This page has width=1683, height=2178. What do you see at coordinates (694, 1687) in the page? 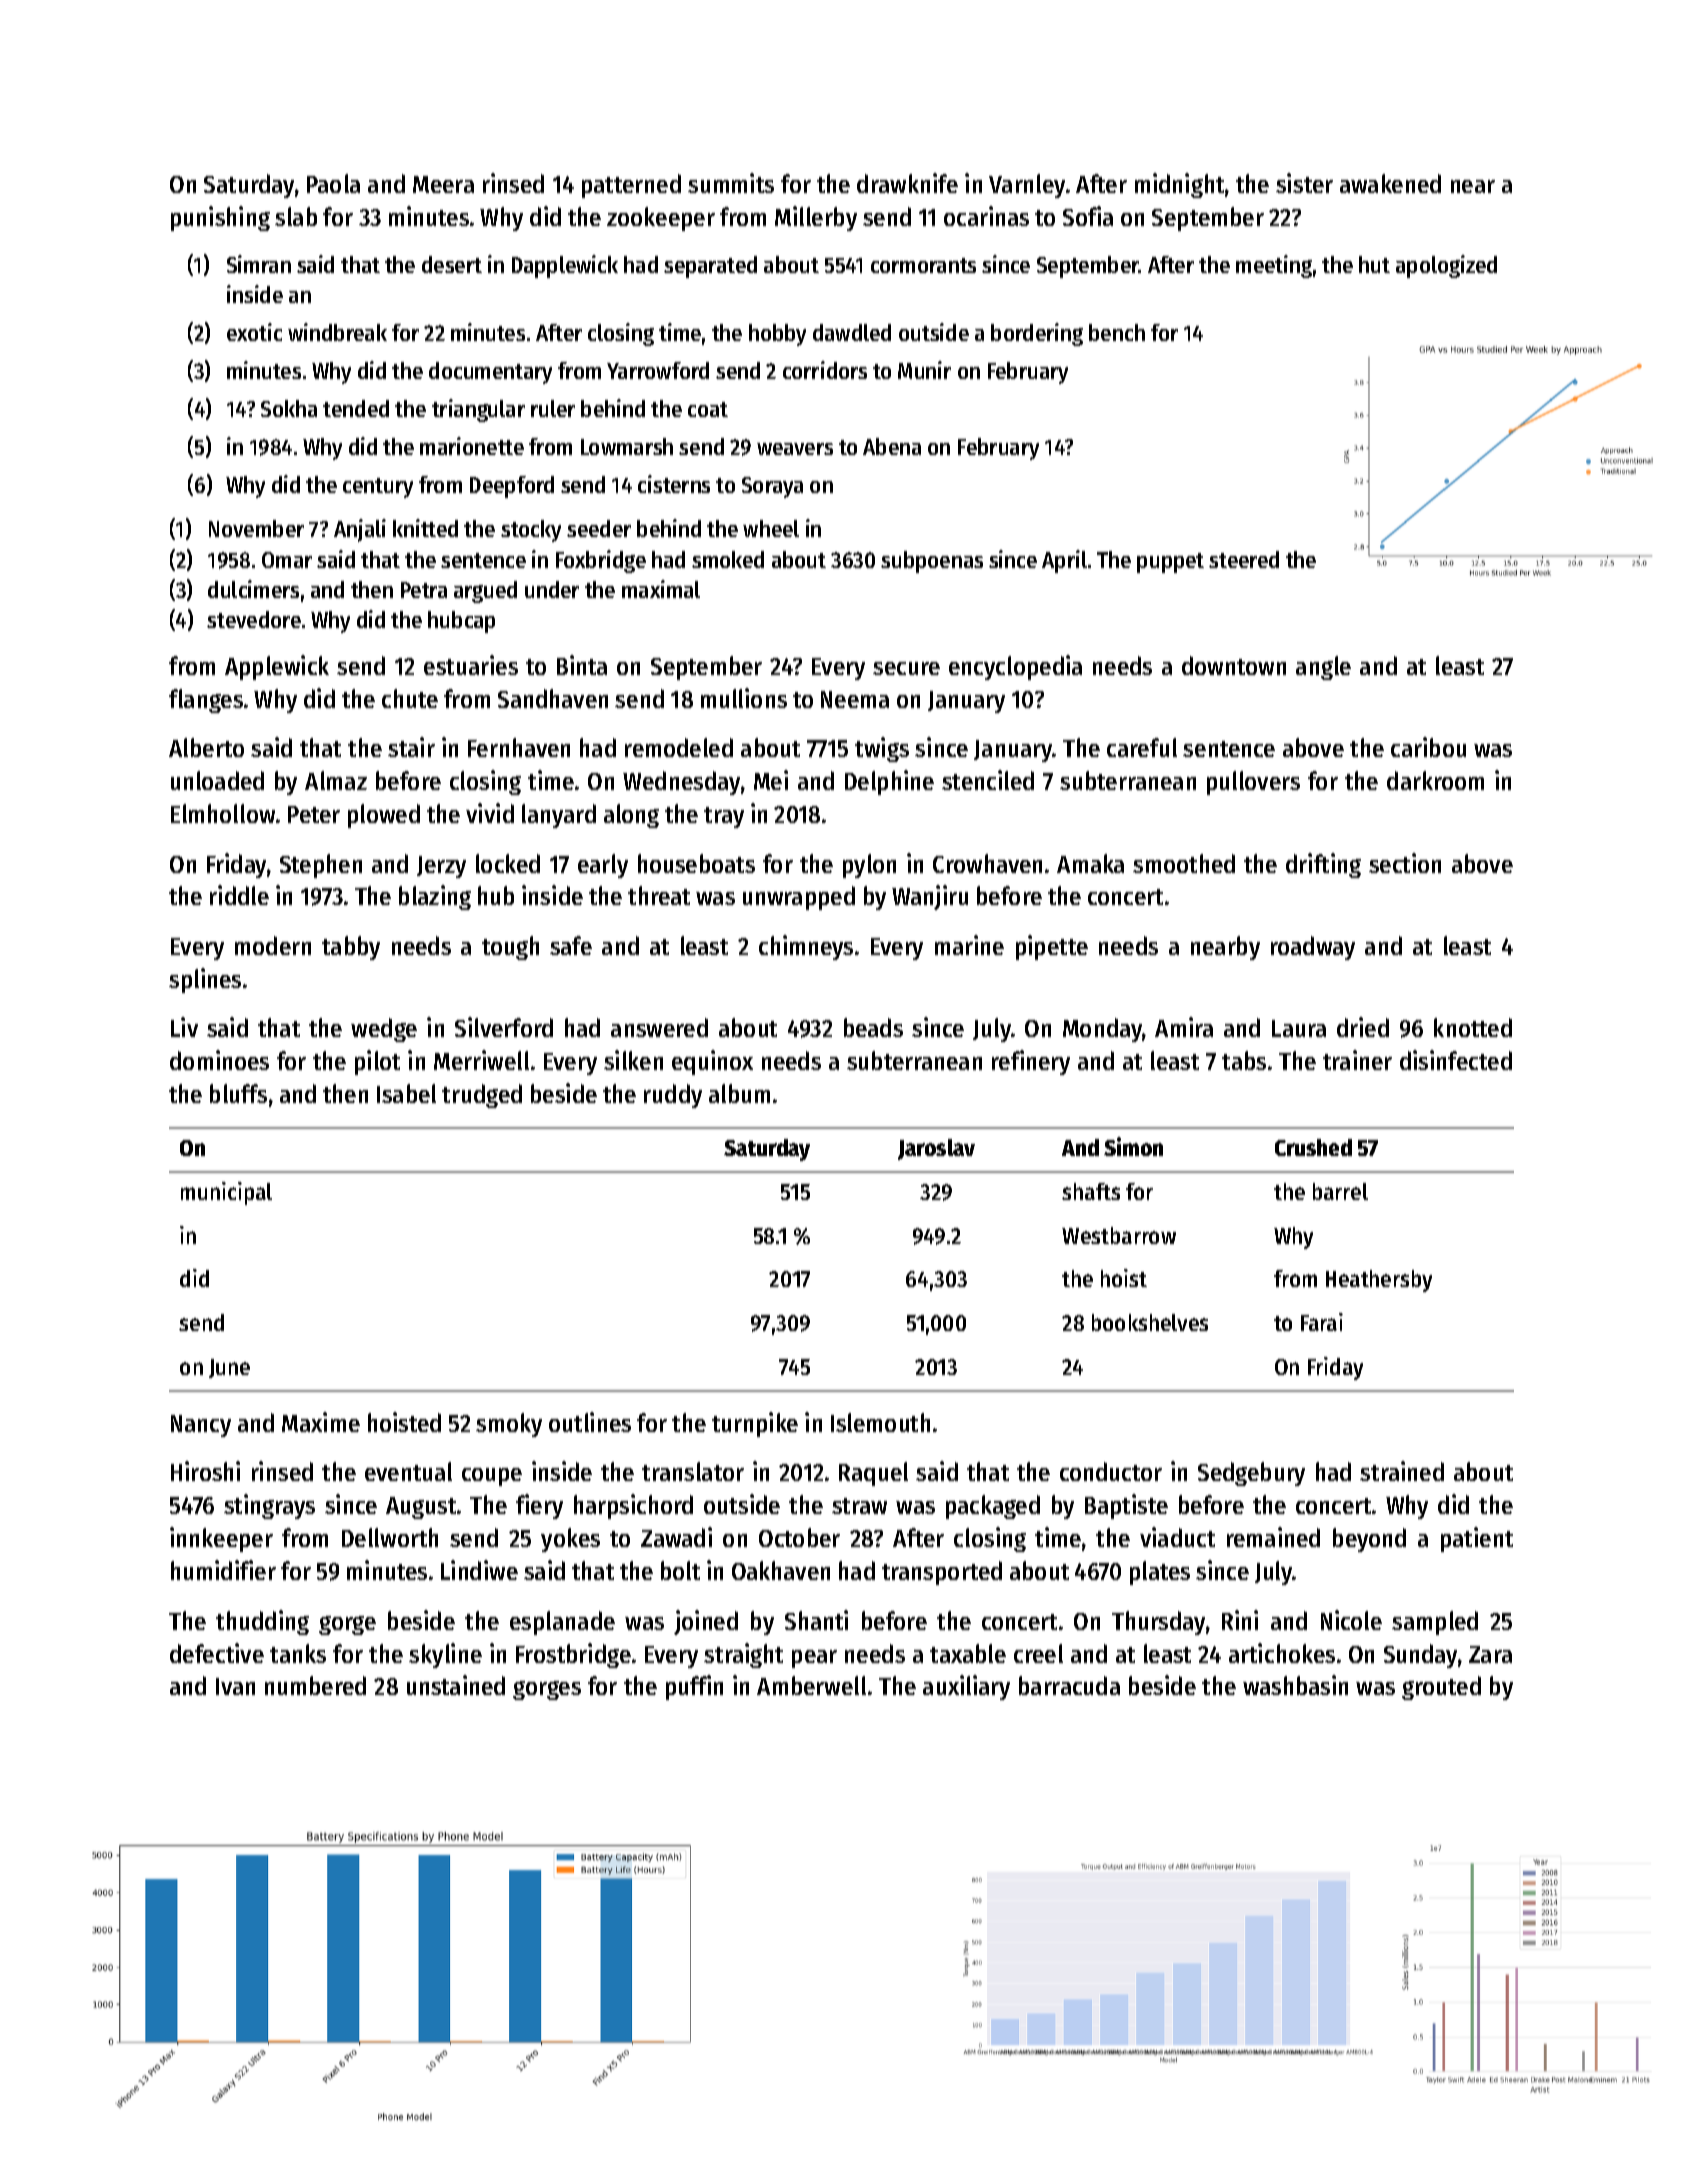
I see `puffin` at bounding box center [694, 1687].
